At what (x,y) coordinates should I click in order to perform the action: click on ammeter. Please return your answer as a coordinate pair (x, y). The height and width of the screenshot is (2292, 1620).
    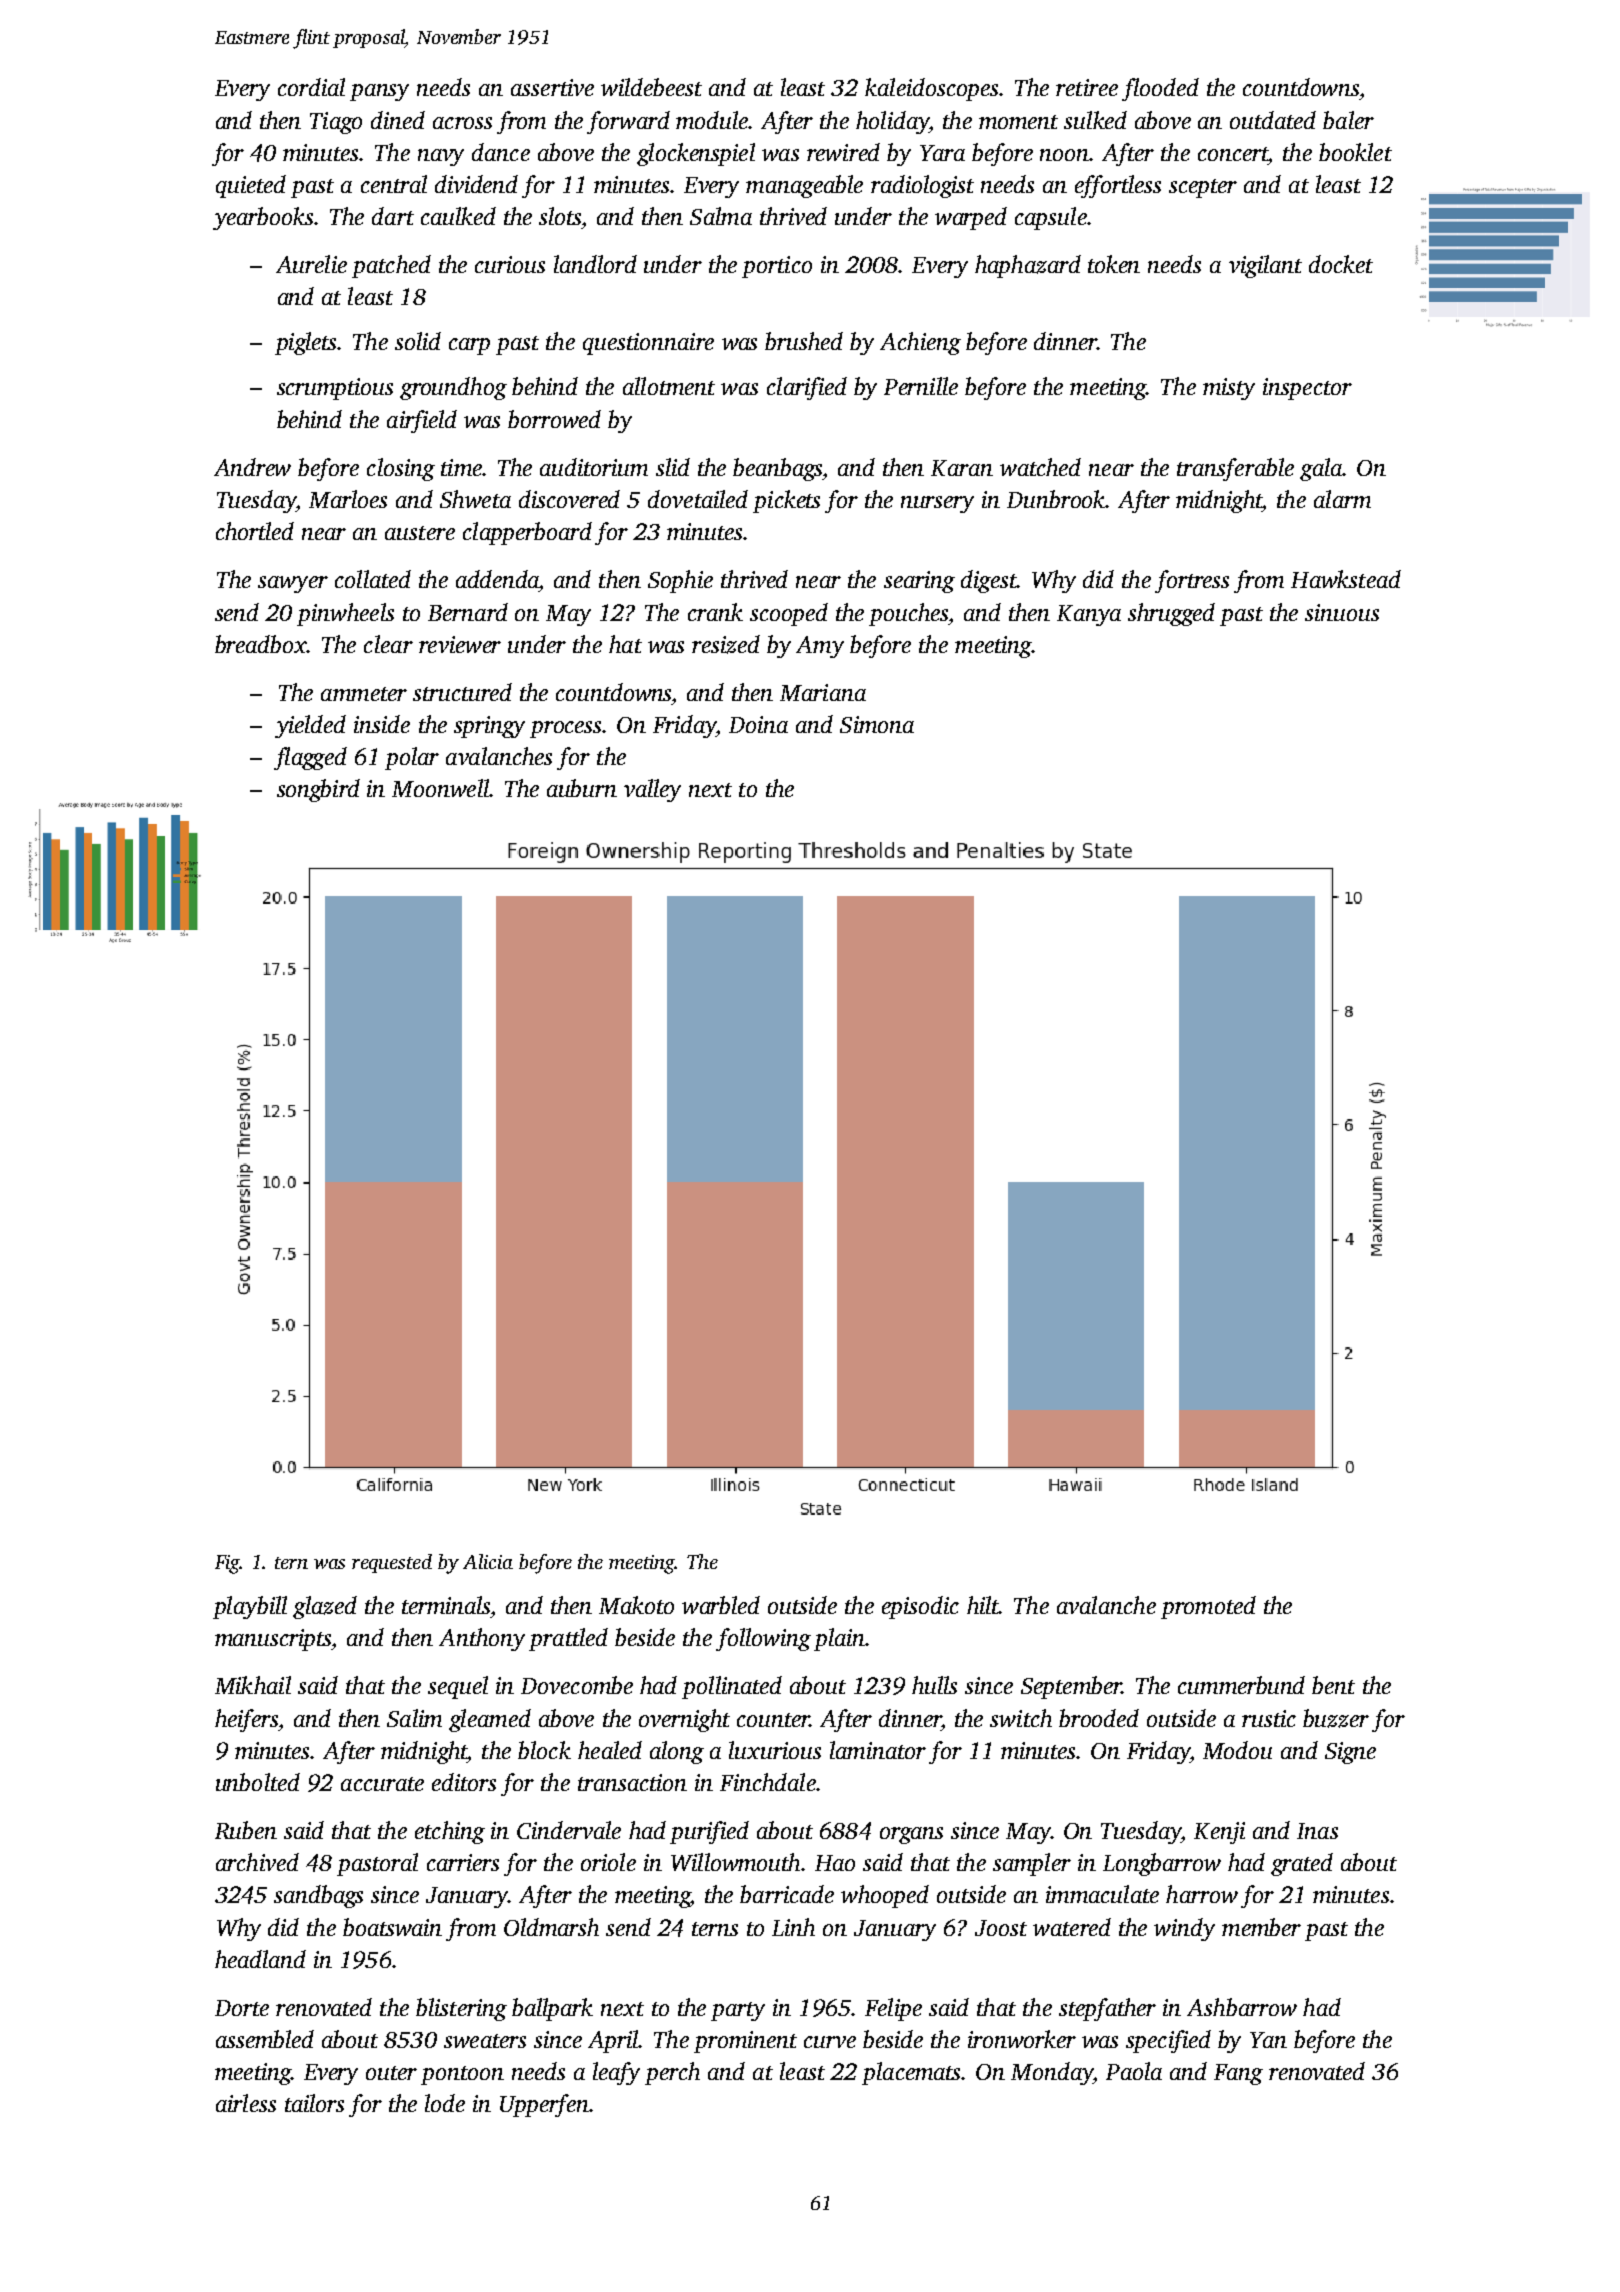
    Looking at the image, I should click on (364, 694).
